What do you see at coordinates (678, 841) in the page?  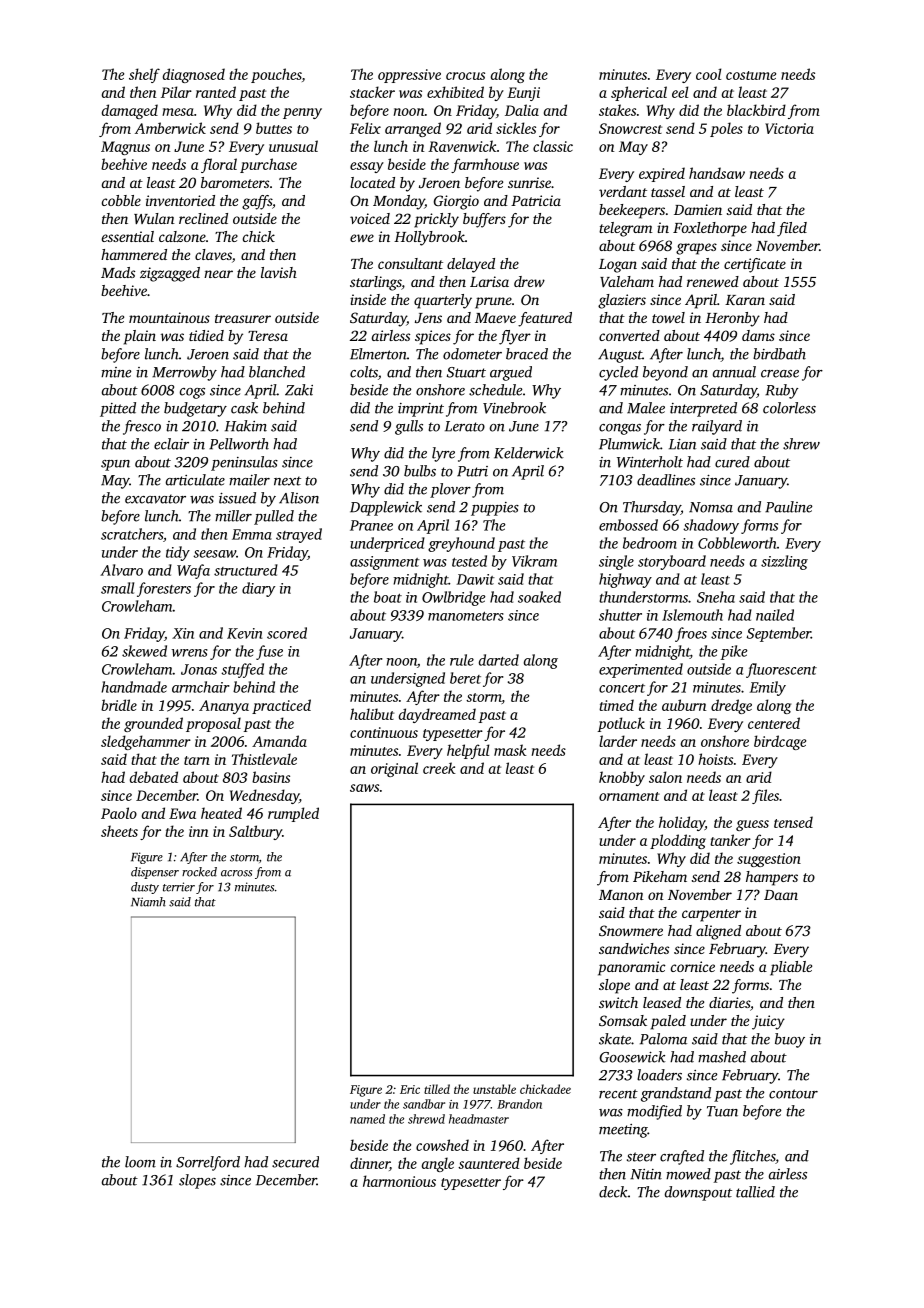 I see `plodding` at bounding box center [678, 841].
